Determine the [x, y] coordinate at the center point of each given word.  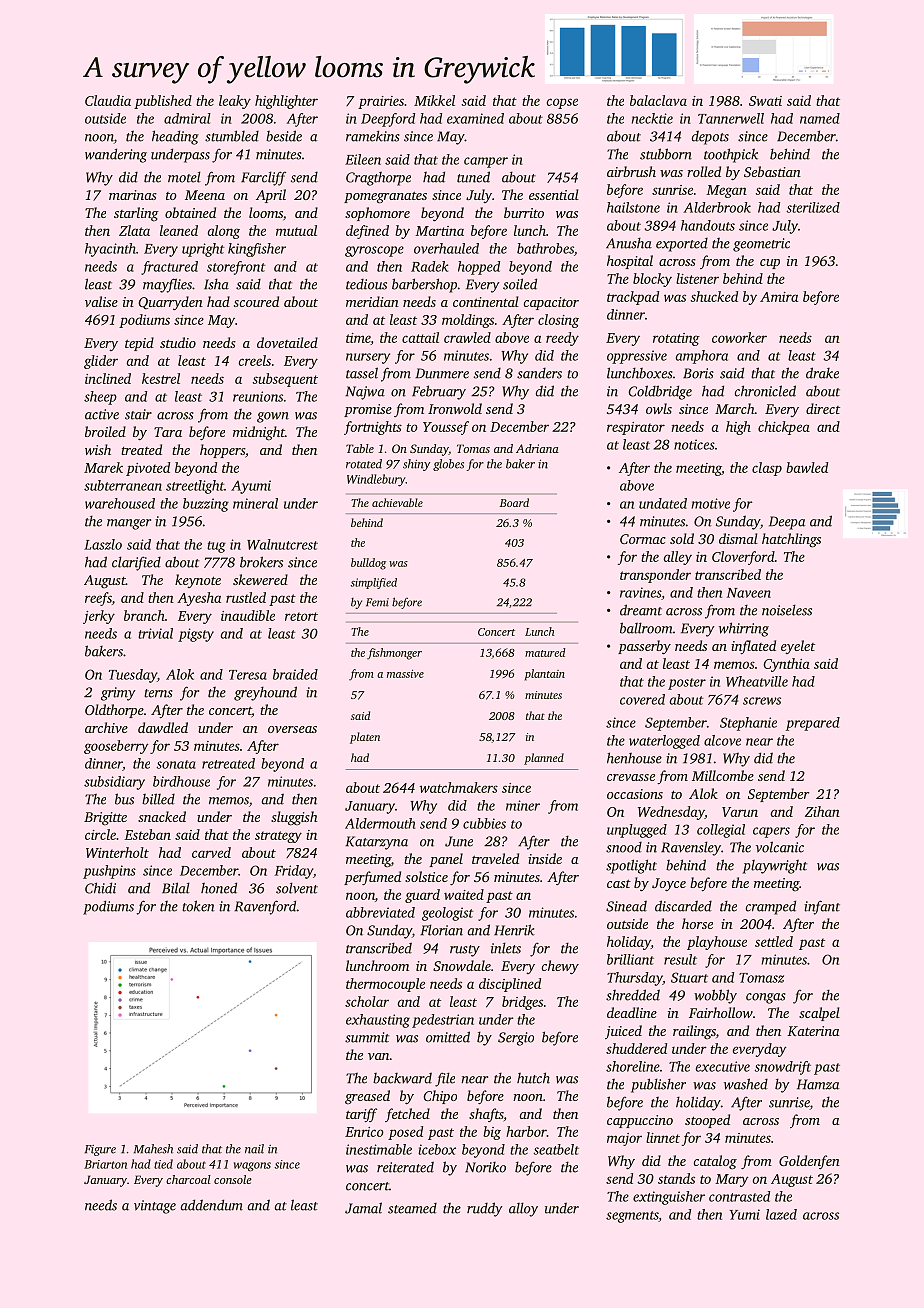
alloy [523, 1209]
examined [475, 118]
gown [273, 417]
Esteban [147, 834]
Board [514, 502]
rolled [704, 171]
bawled [807, 467]
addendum [211, 1205]
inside [545, 858]
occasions [635, 794]
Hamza [818, 1084]
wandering [116, 155]
